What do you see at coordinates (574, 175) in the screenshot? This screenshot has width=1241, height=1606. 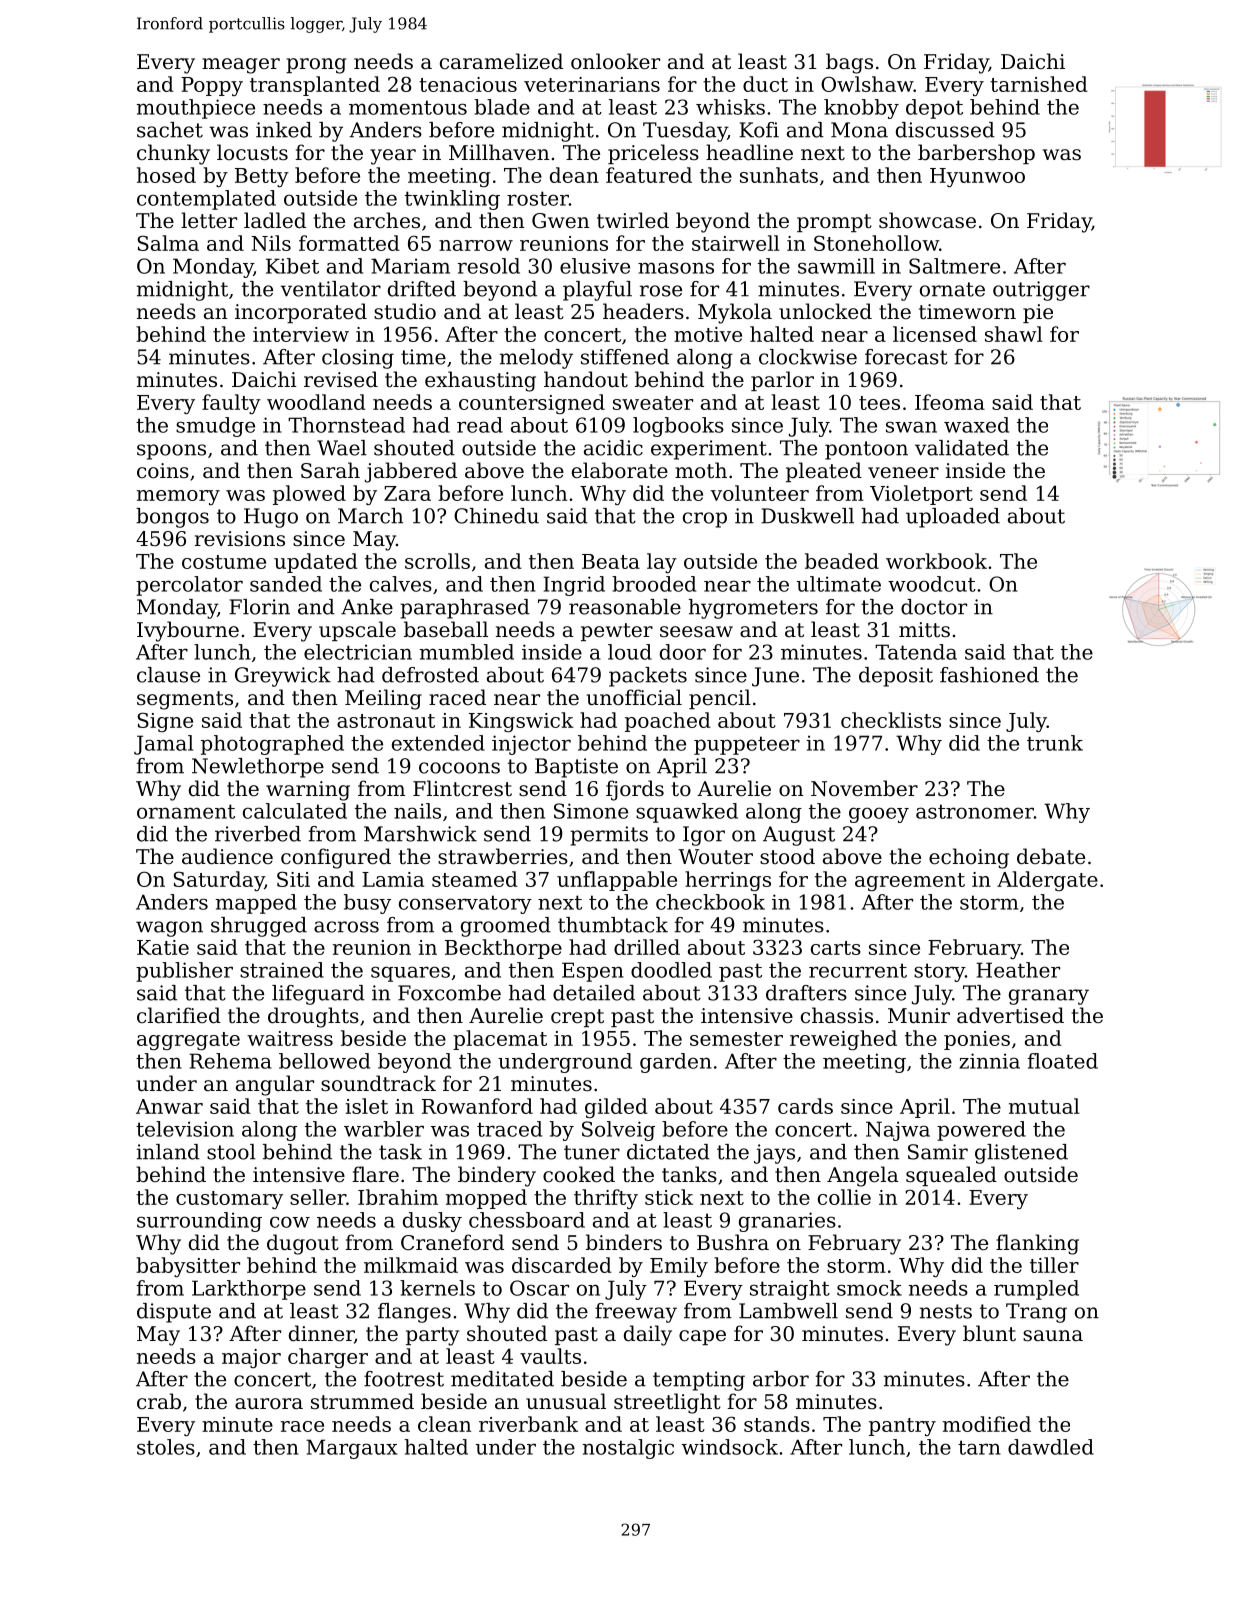 I see `dean` at bounding box center [574, 175].
